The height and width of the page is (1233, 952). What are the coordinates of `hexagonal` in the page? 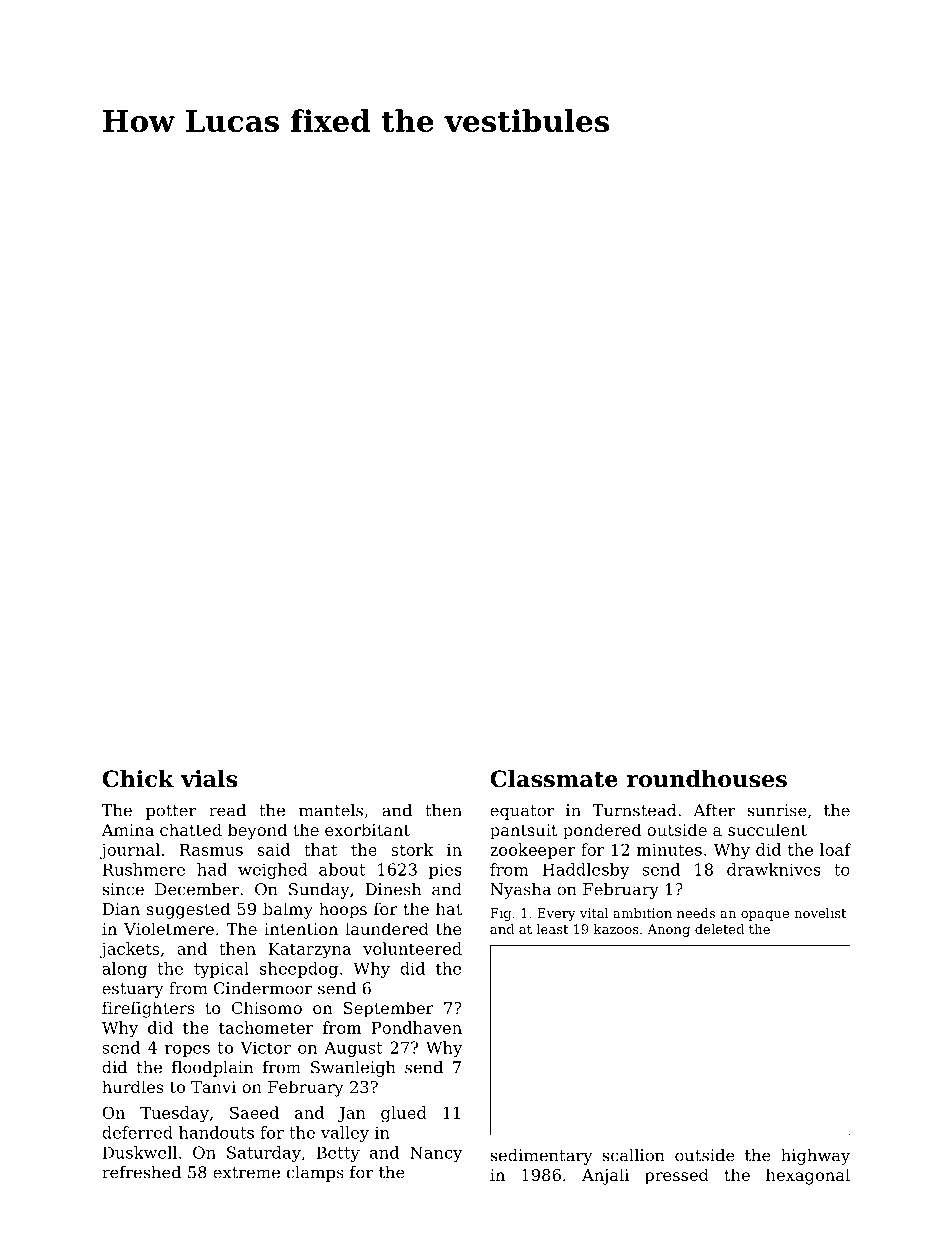 It's located at (808, 1176).
